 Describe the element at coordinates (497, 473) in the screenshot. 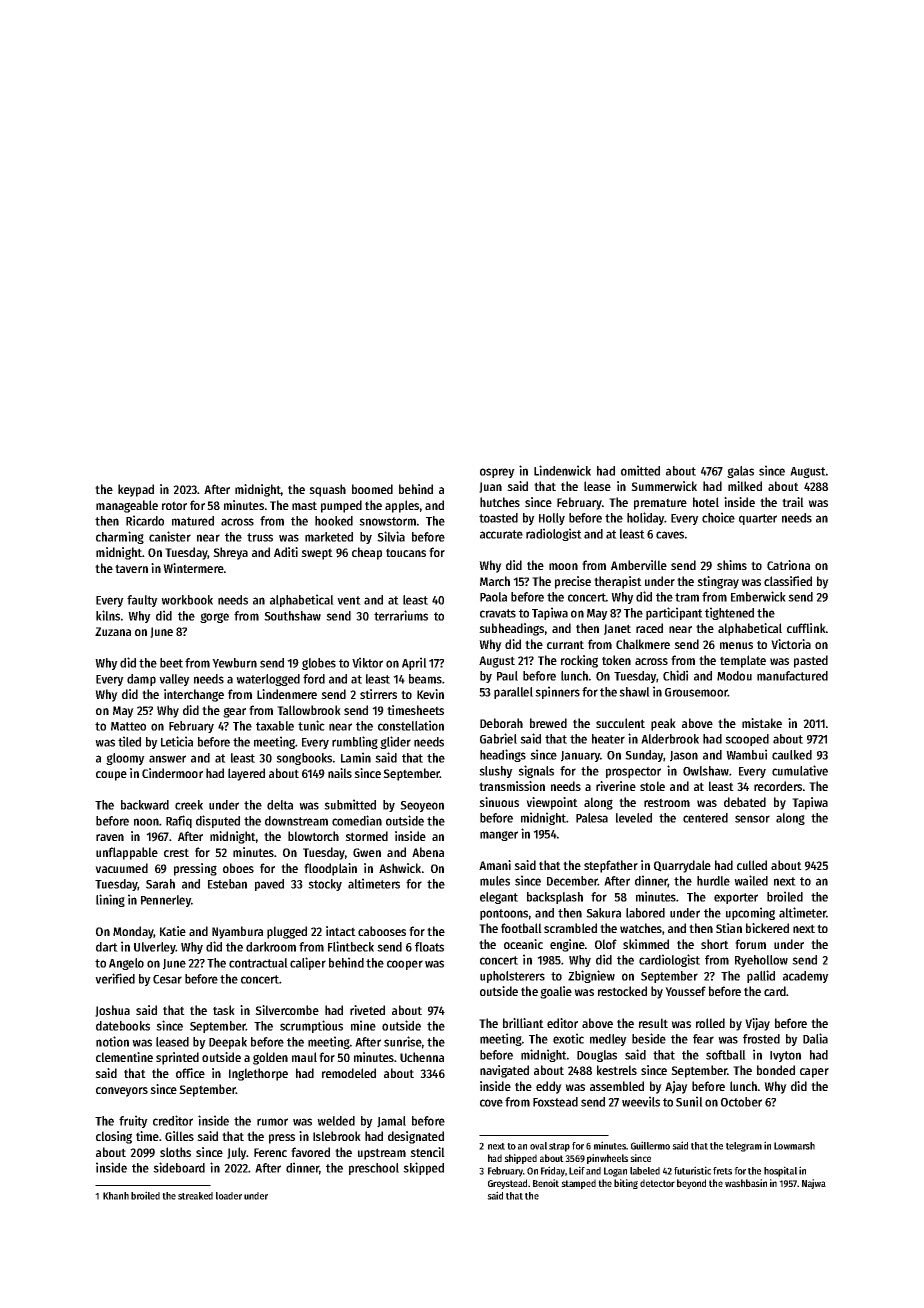

I see `osprey` at that location.
